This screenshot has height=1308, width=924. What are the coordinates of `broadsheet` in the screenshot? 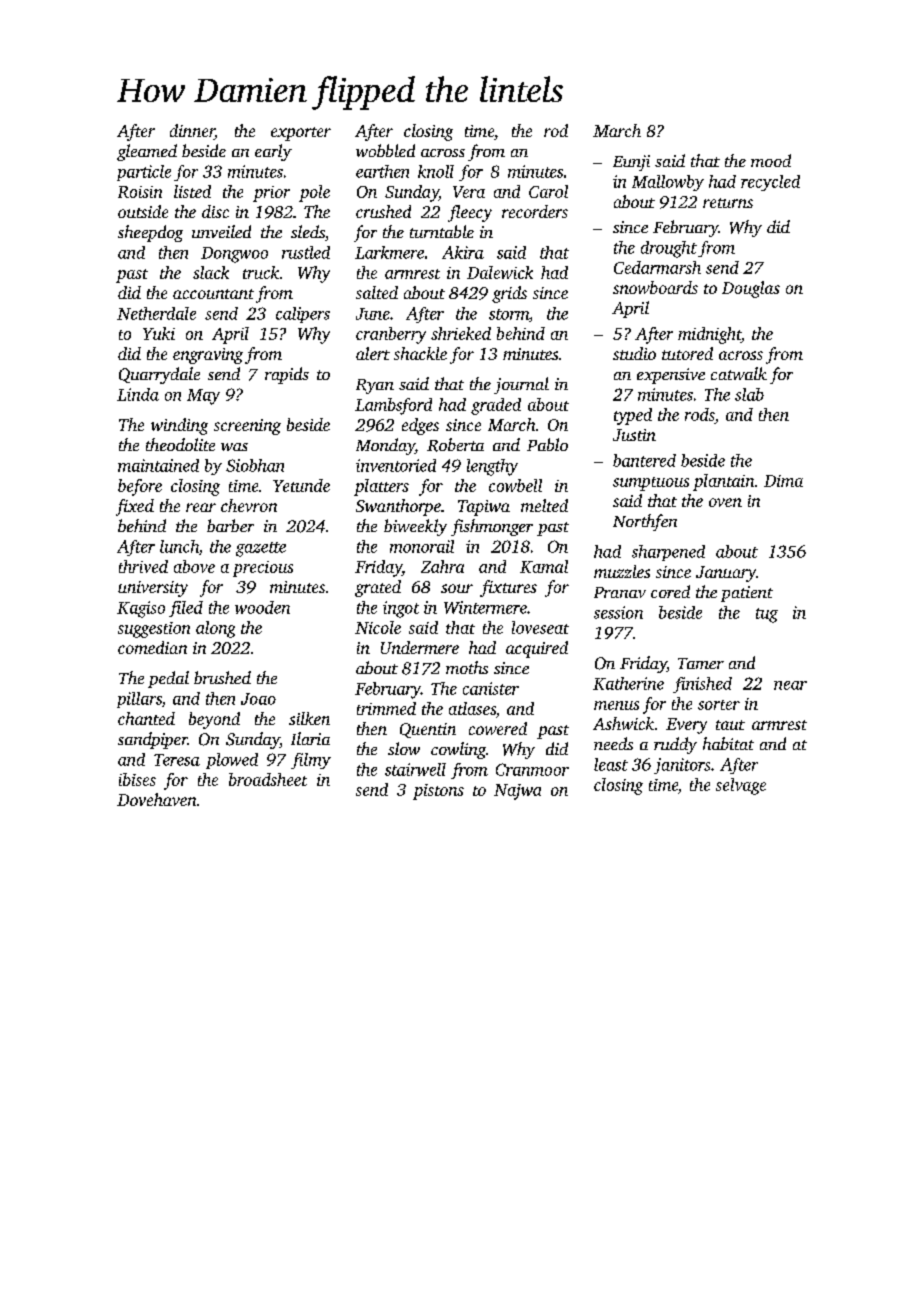 It's located at (268, 779).
